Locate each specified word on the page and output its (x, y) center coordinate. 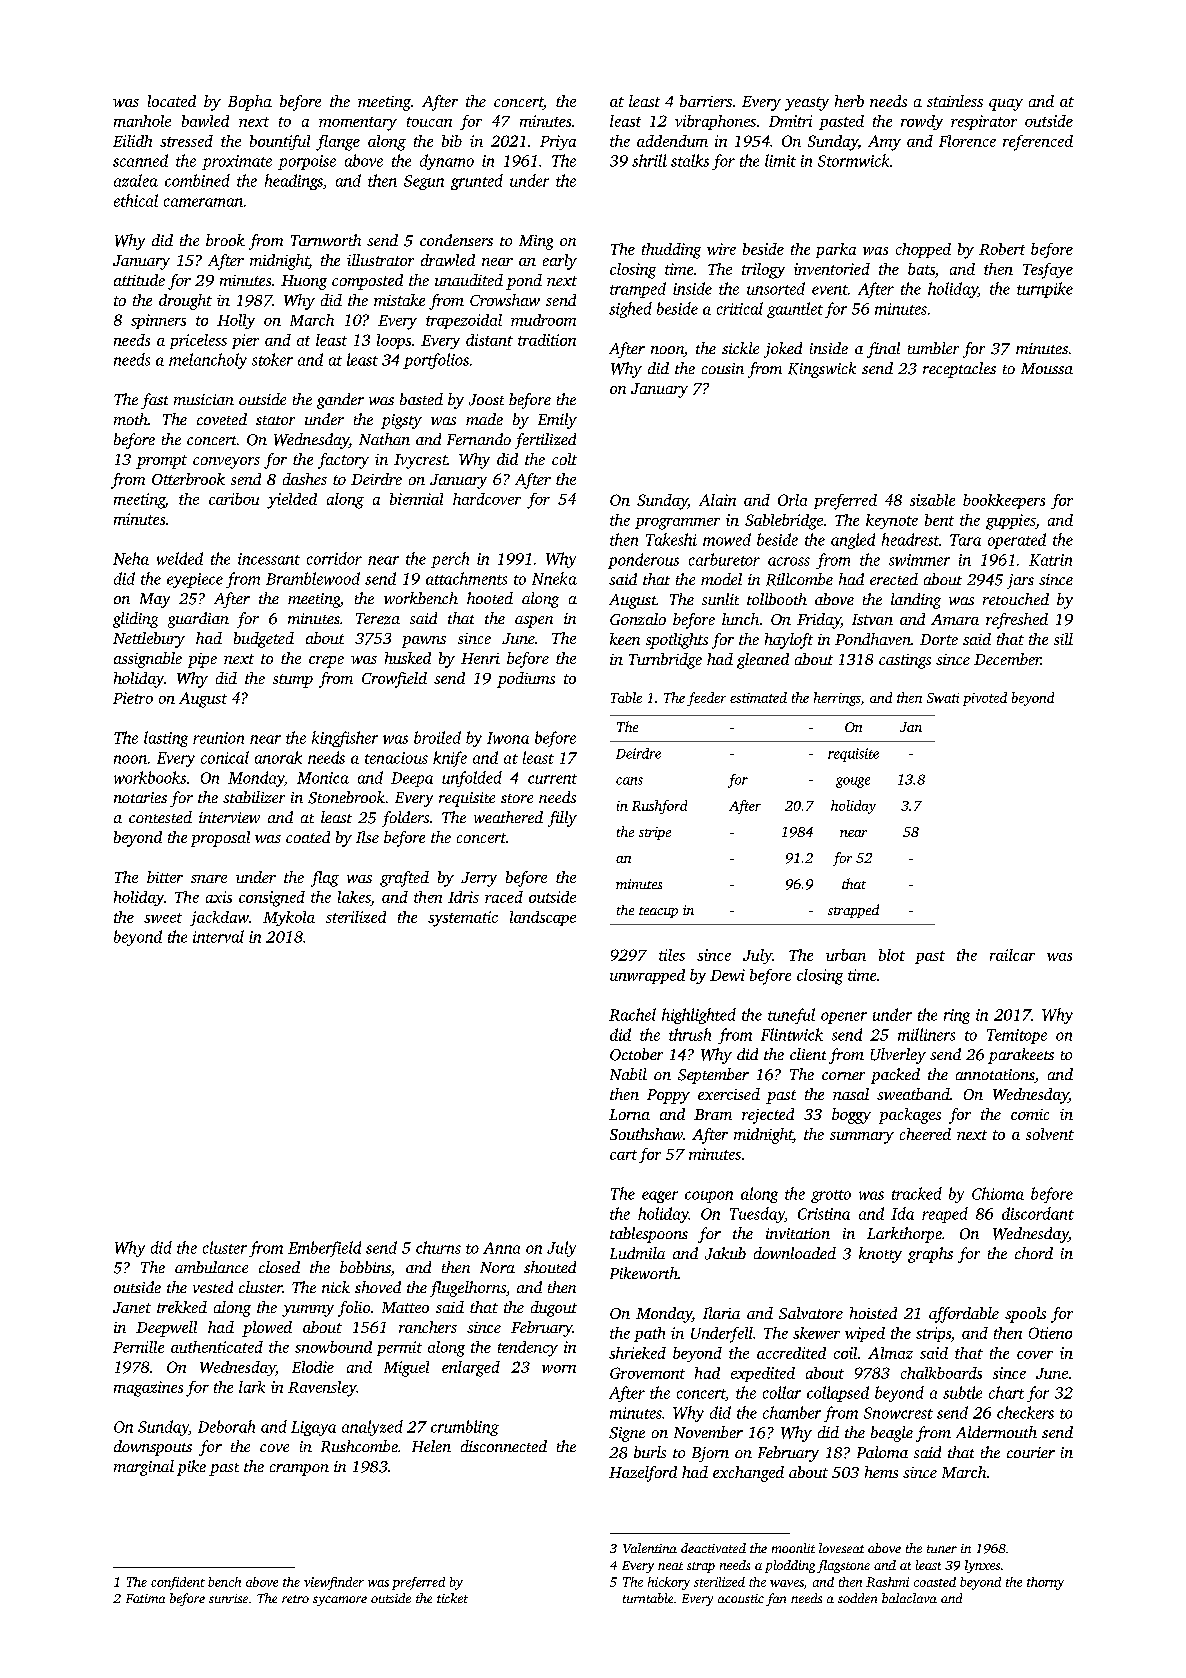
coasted (935, 1582)
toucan (429, 122)
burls (650, 1452)
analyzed (372, 1428)
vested (213, 1287)
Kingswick (822, 370)
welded (180, 558)
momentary (358, 124)
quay (1006, 105)
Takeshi (671, 539)
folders (405, 819)
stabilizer (254, 797)
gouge (853, 782)
